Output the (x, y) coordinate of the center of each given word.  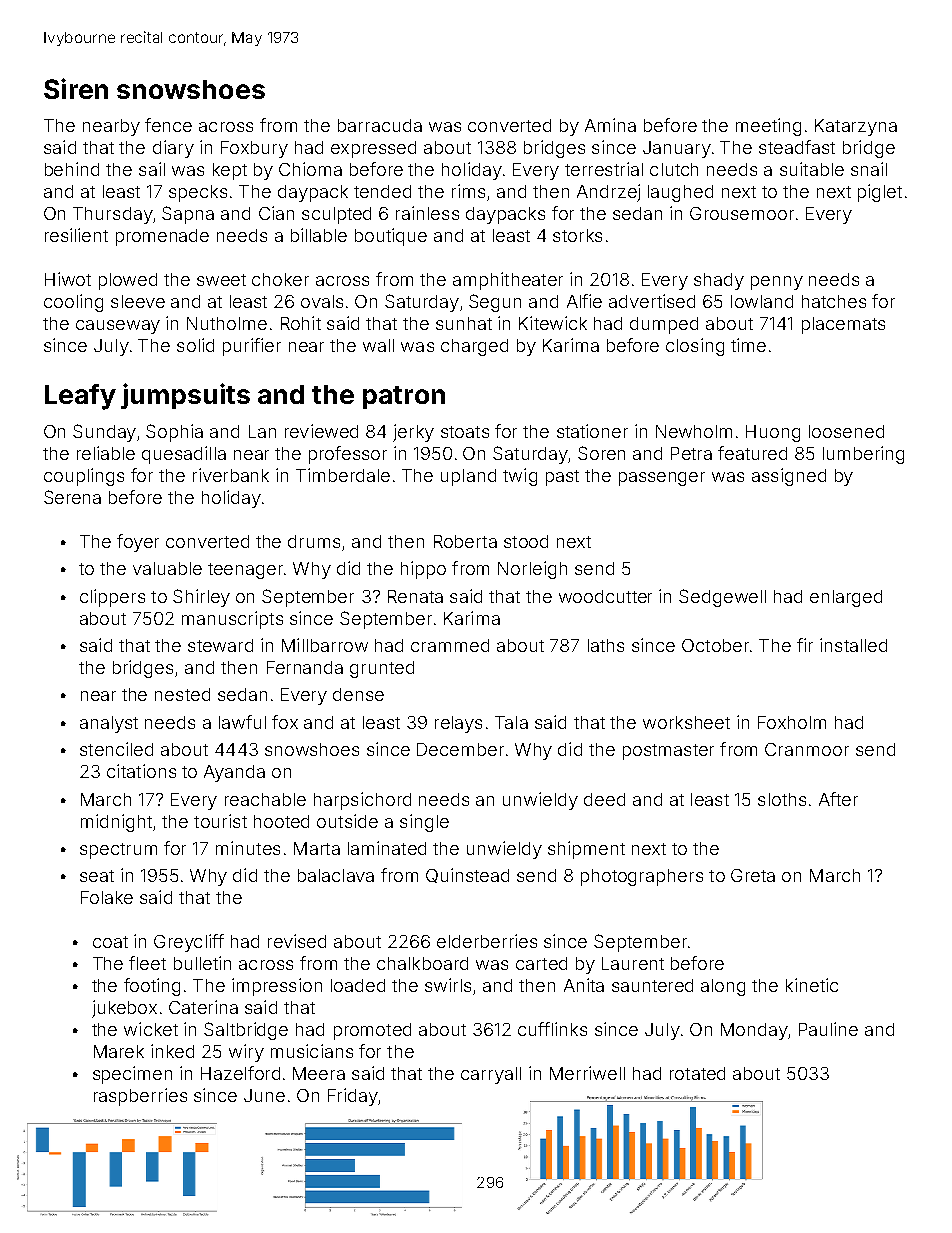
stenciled (116, 749)
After (838, 799)
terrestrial (604, 169)
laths (606, 645)
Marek (119, 1051)
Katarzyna (856, 127)
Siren (76, 88)
